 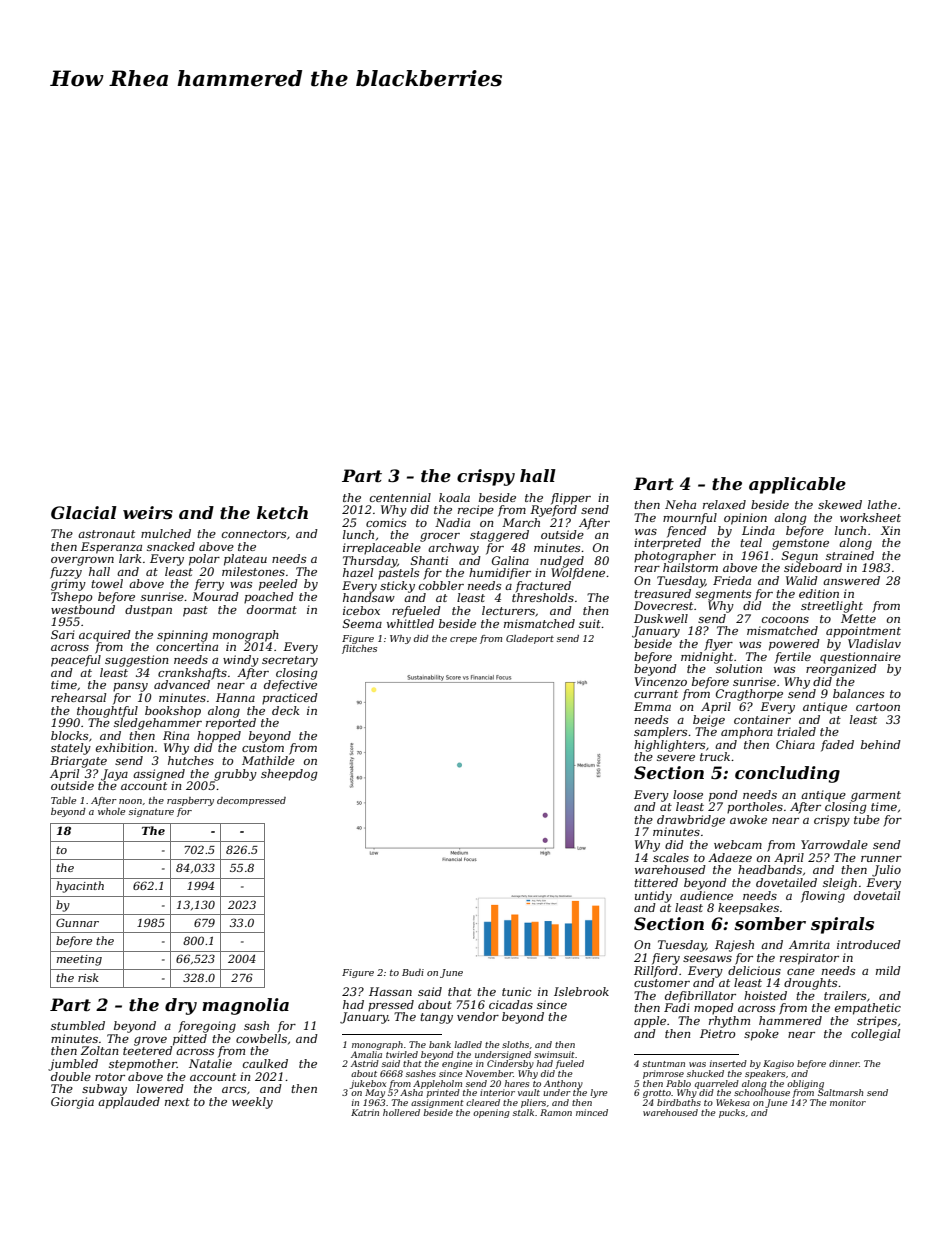 What do you see at coordinates (578, 574) in the screenshot?
I see `Wolfdene` at bounding box center [578, 574].
